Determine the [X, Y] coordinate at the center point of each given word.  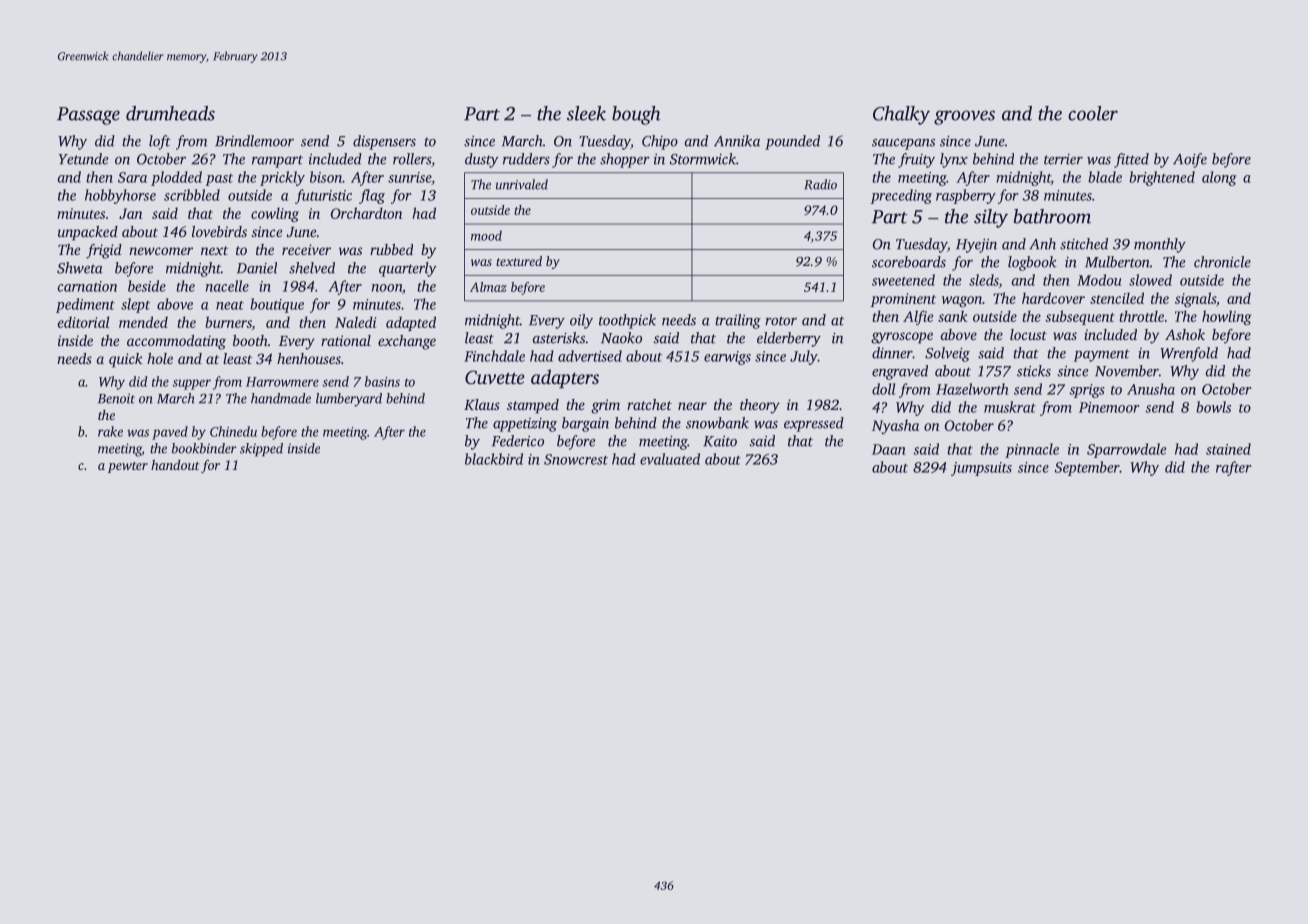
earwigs [727, 358]
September [1087, 468]
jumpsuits [981, 469]
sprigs [1087, 391]
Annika [737, 141]
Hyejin [976, 245]
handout [175, 465]
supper [191, 384]
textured [519, 261]
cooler [1093, 113]
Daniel [257, 268]
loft [160, 142]
